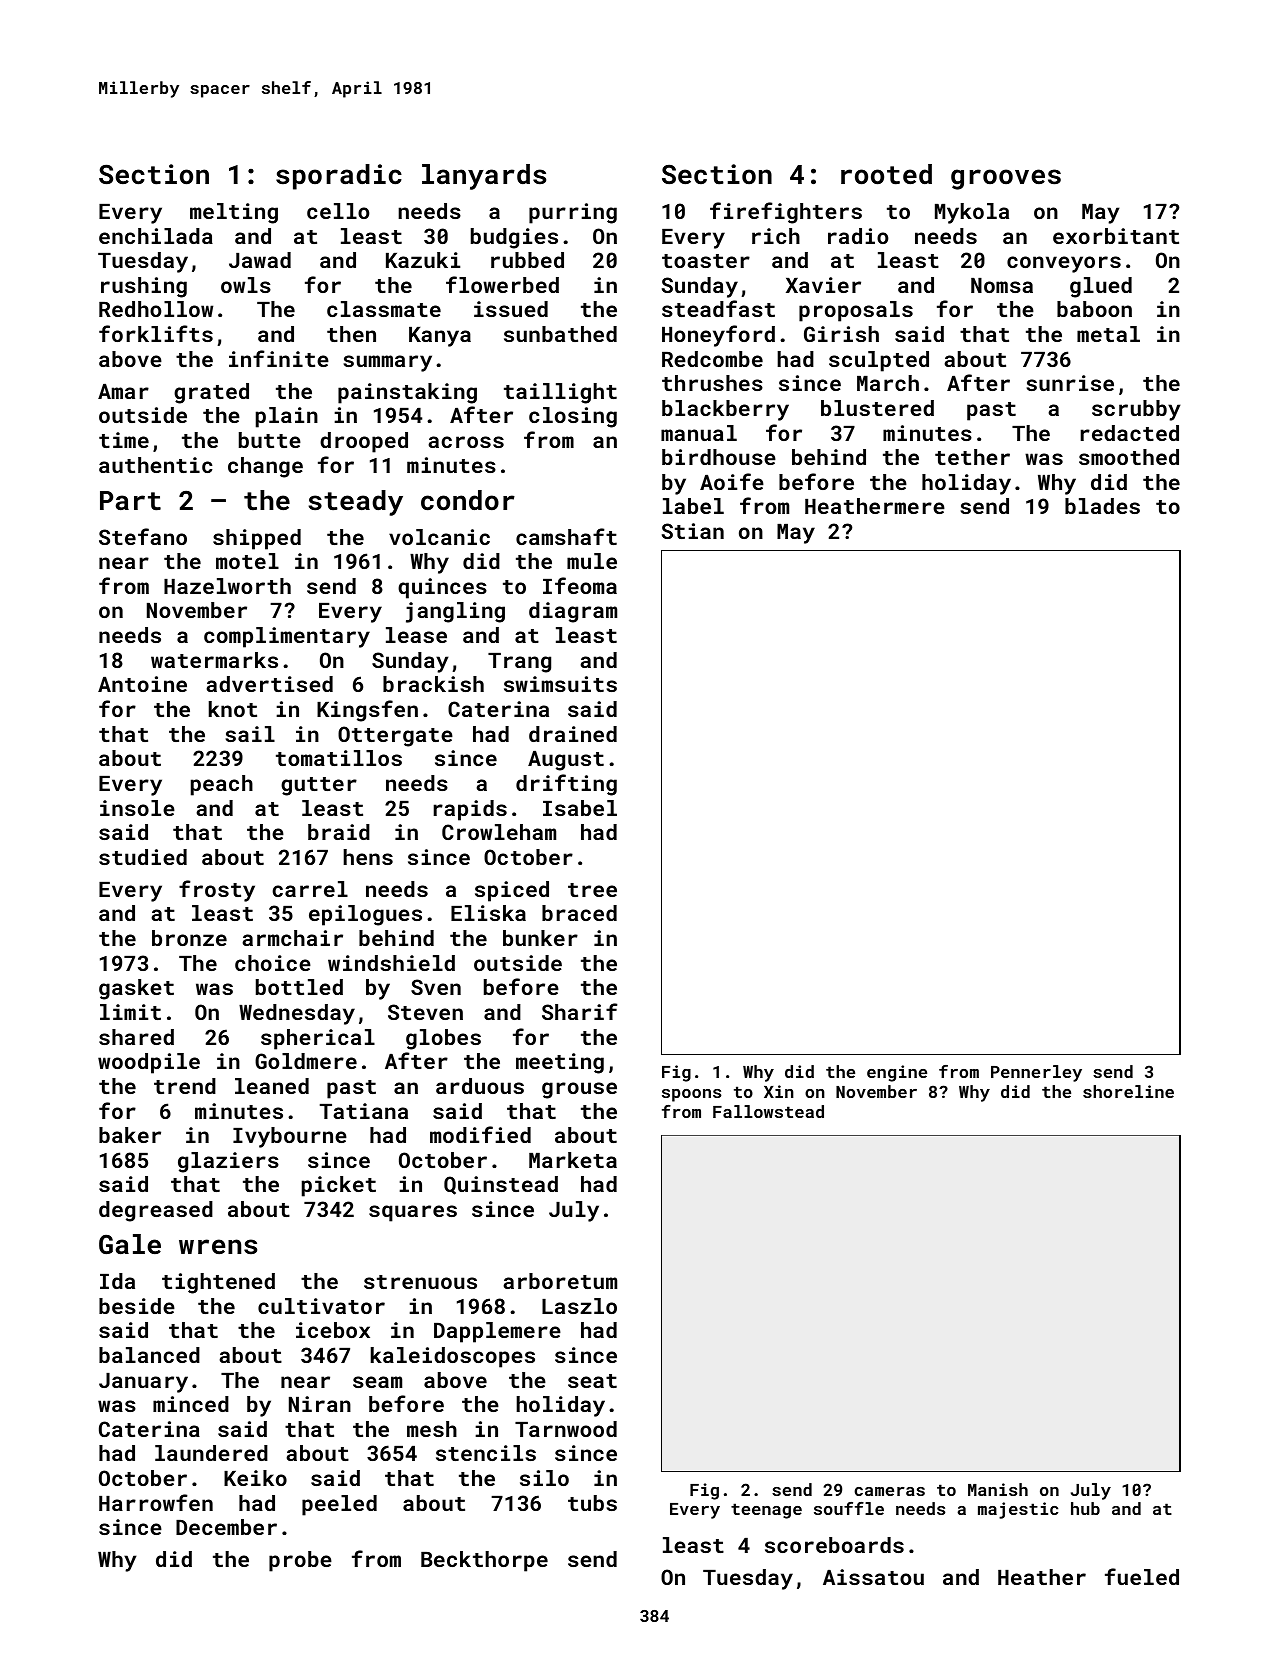  What do you see at coordinates (786, 213) in the image?
I see `firefighters` at bounding box center [786, 213].
